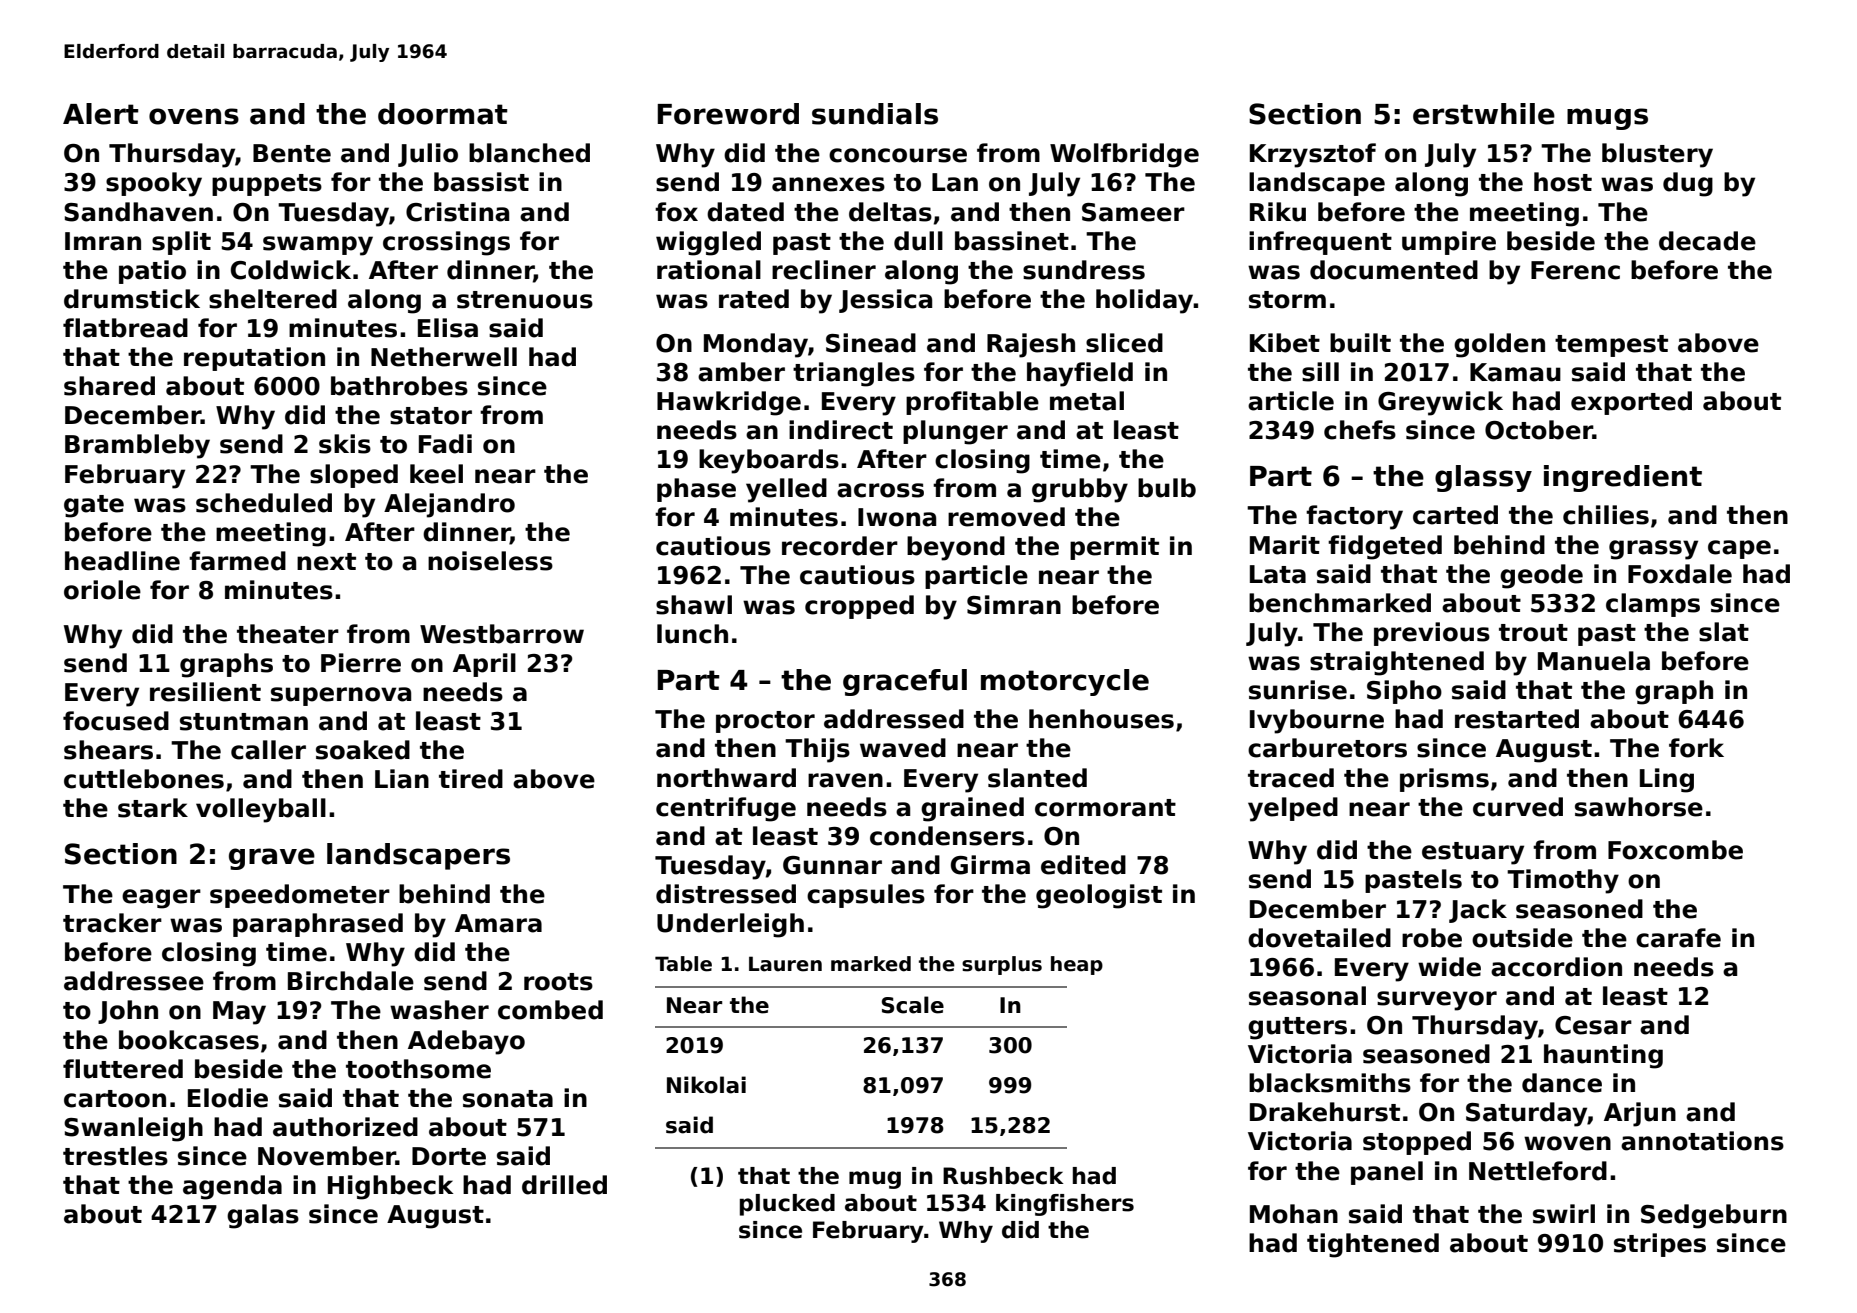 This screenshot has width=1857, height=1313. Describe the element at coordinates (769, 461) in the screenshot. I see `keyboards` at that location.
